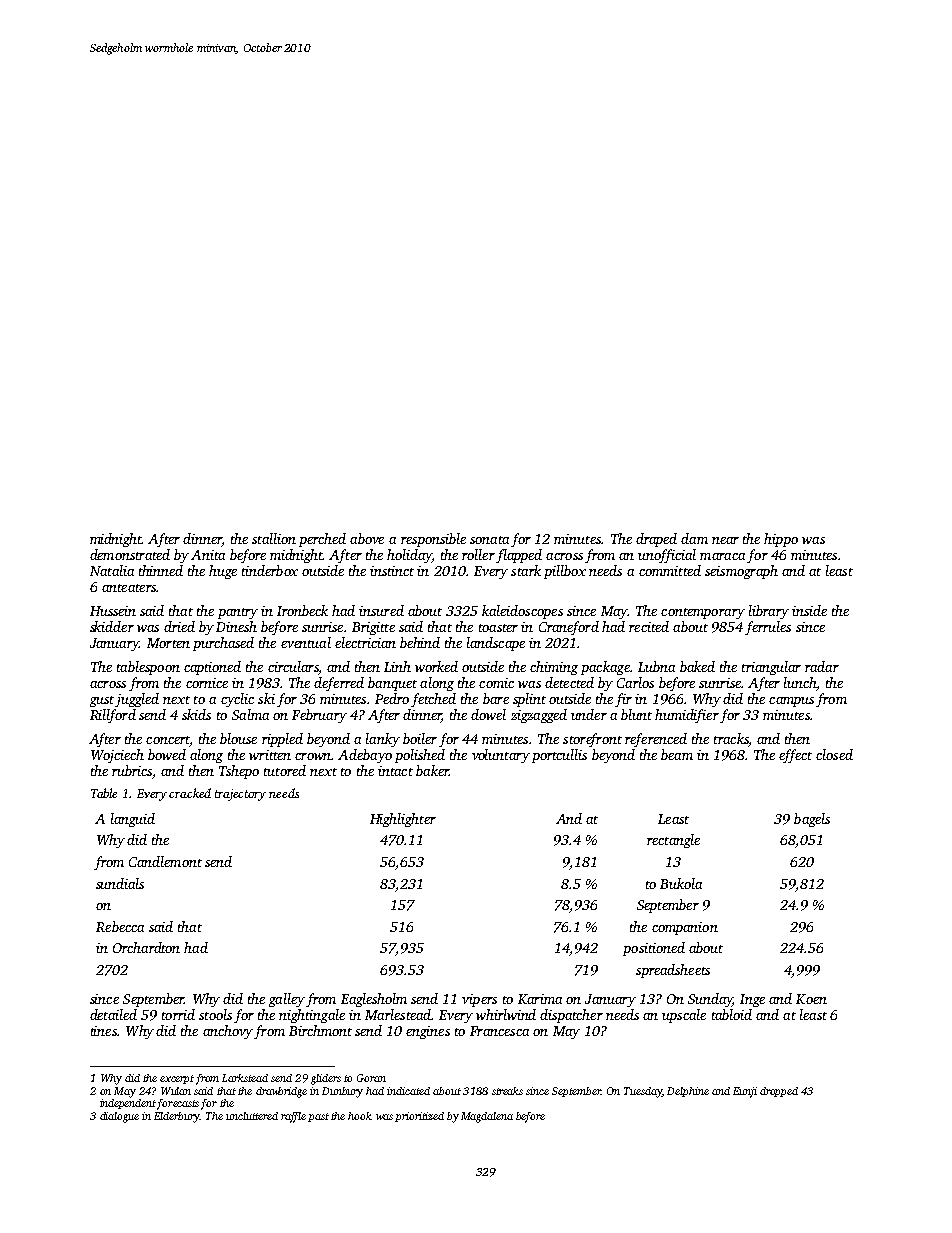 This screenshot has height=1233, width=952. Describe the element at coordinates (685, 928) in the screenshot. I see `companion` at that location.
